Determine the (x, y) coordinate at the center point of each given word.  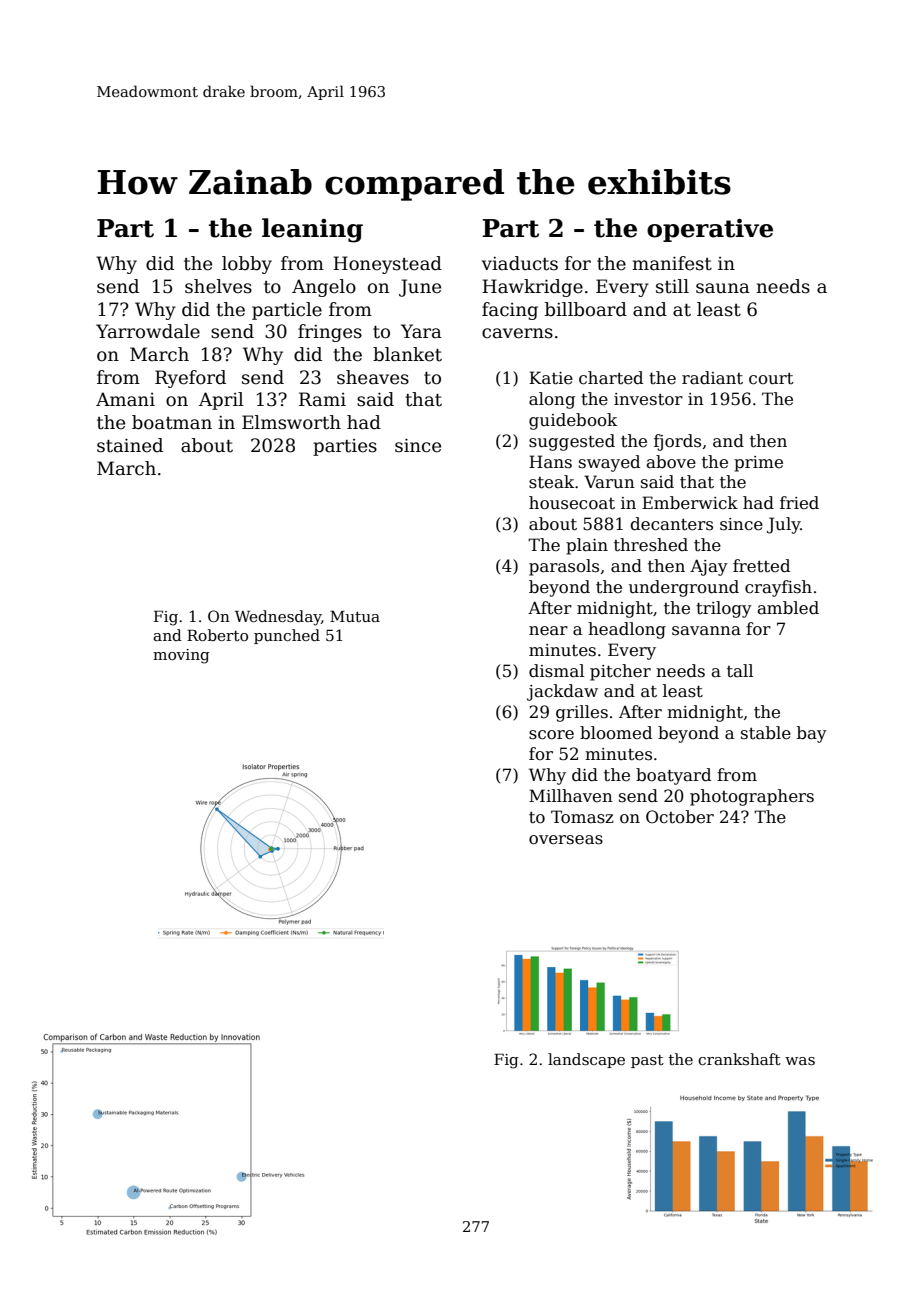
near (548, 631)
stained (130, 445)
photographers (752, 797)
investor (648, 399)
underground (684, 588)
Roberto (217, 635)
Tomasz (582, 817)
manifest (672, 263)
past (647, 1061)
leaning (312, 230)
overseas (566, 840)
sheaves (373, 377)
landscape (586, 1060)
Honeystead (387, 265)
